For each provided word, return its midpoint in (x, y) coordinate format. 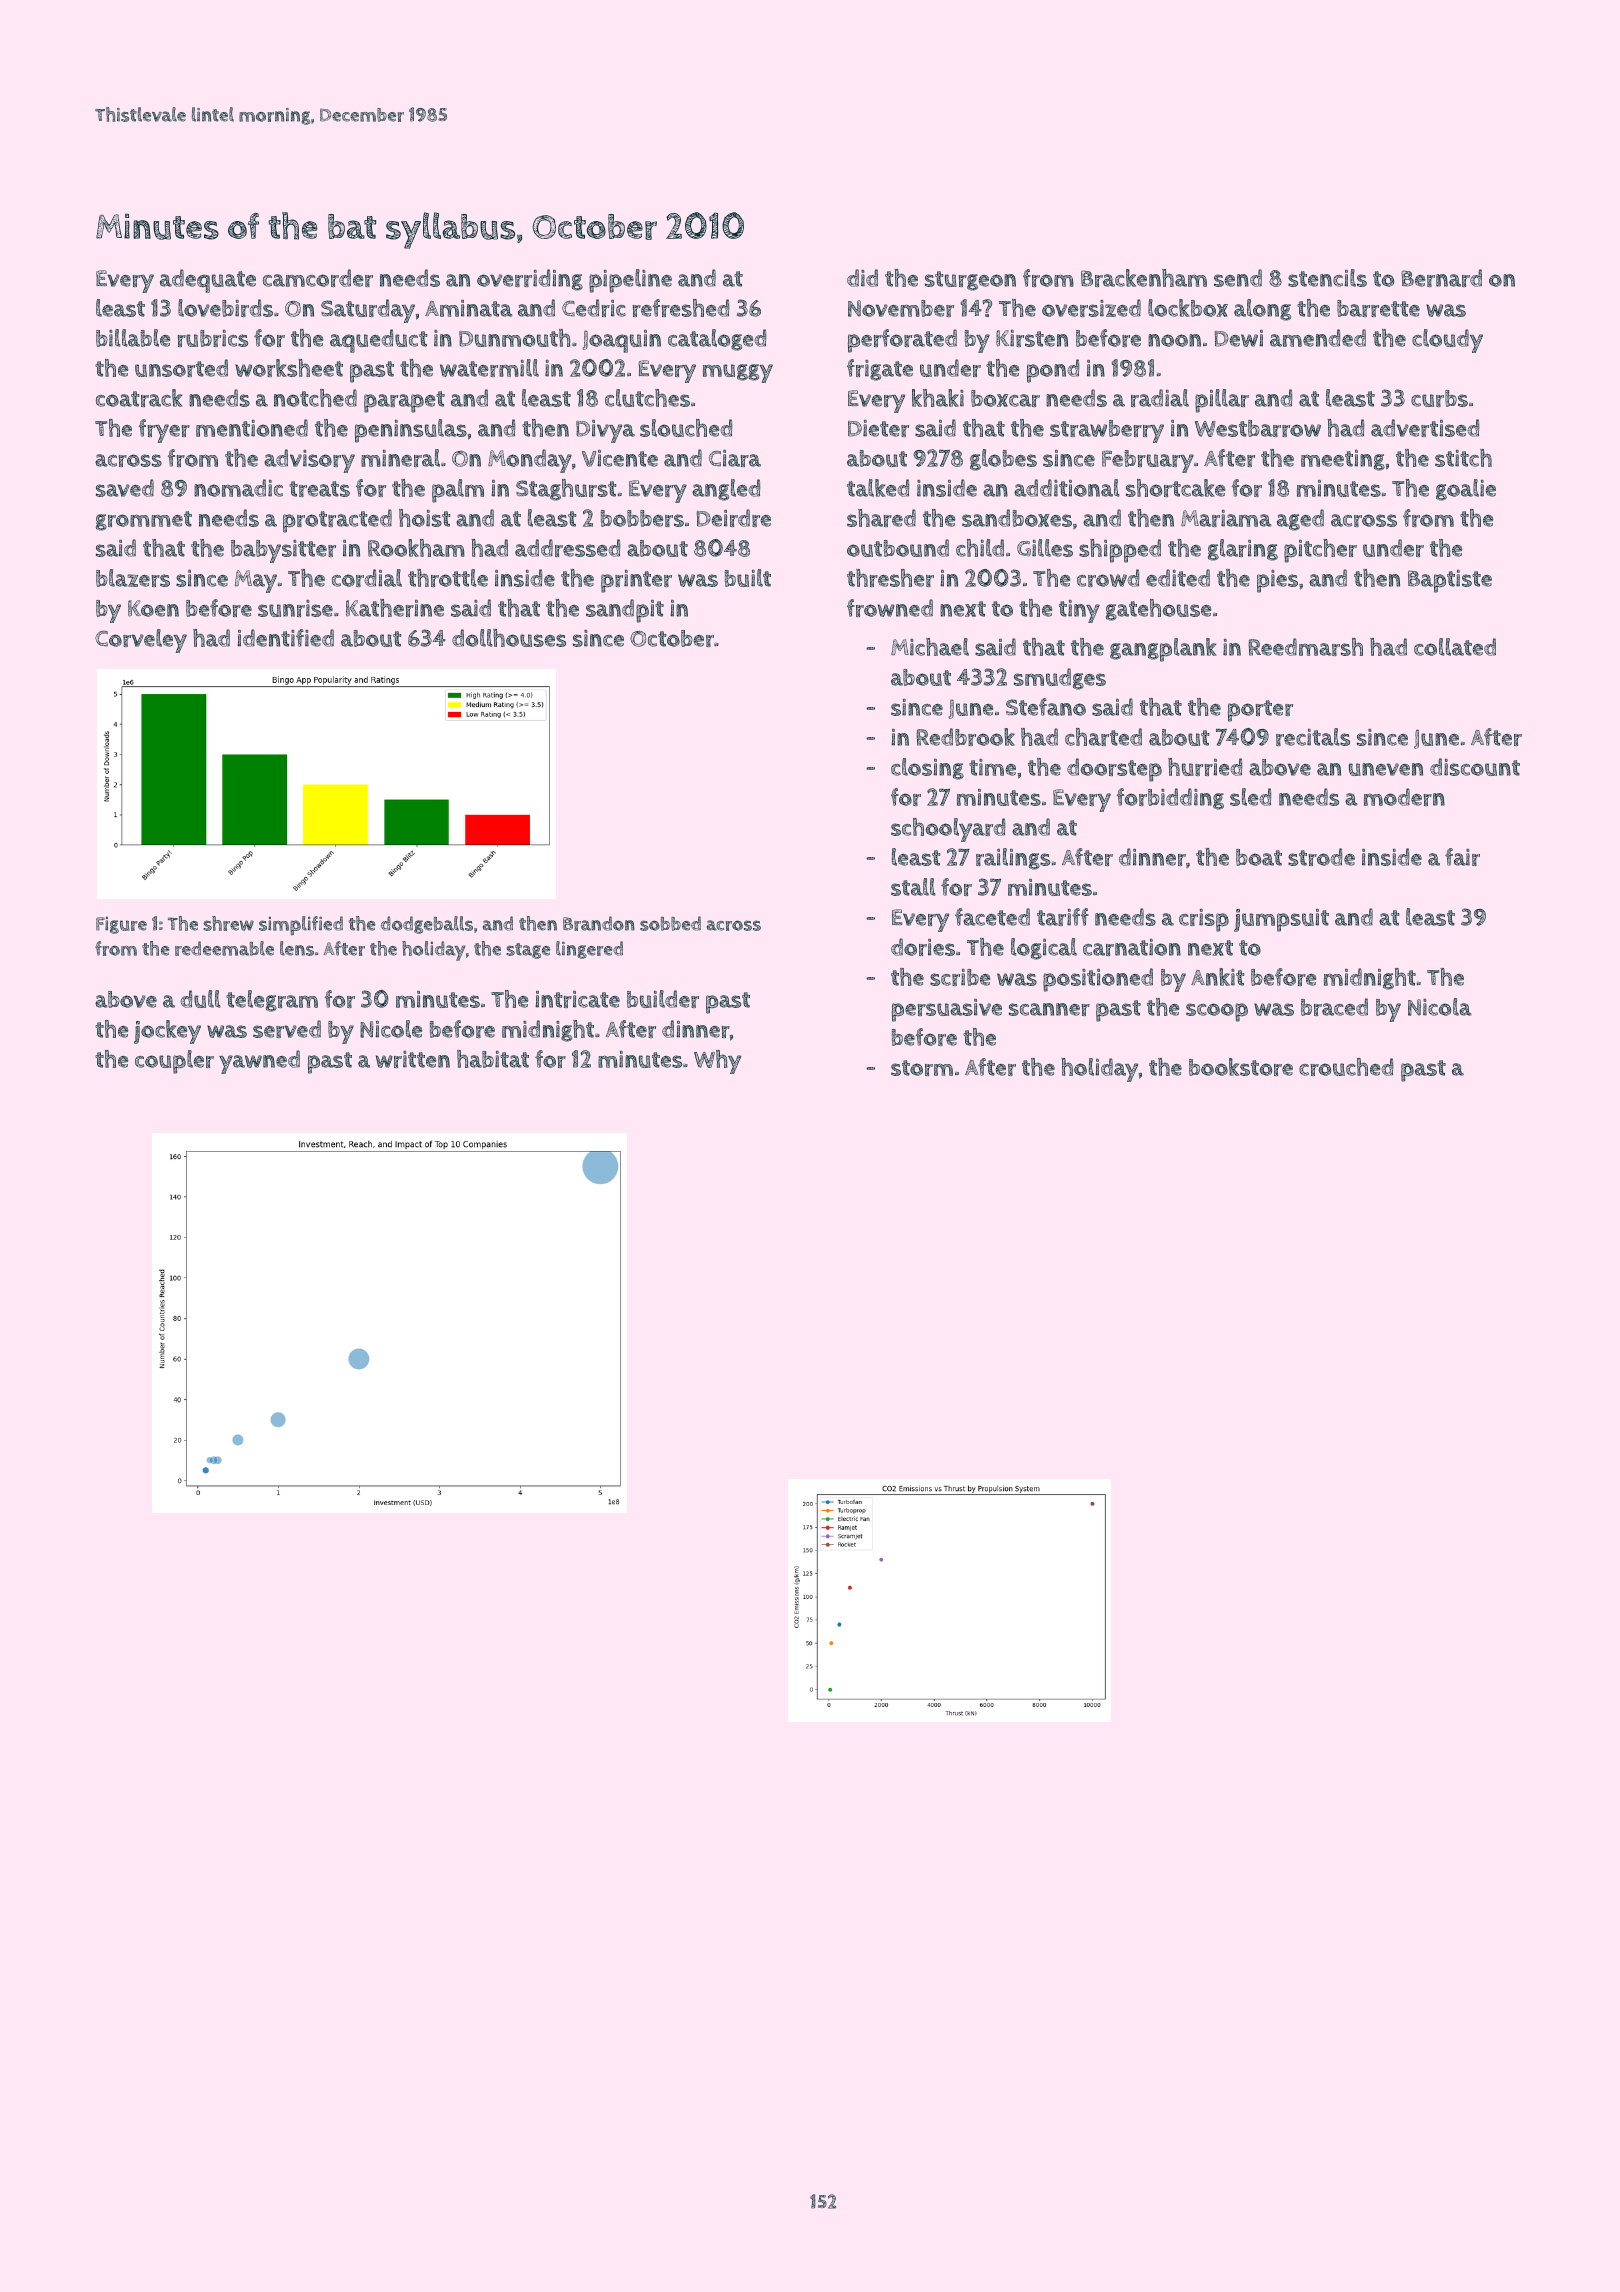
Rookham (416, 548)
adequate (208, 281)
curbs (1439, 398)
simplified (301, 925)
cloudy (1447, 341)
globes (1003, 460)
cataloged (717, 340)
